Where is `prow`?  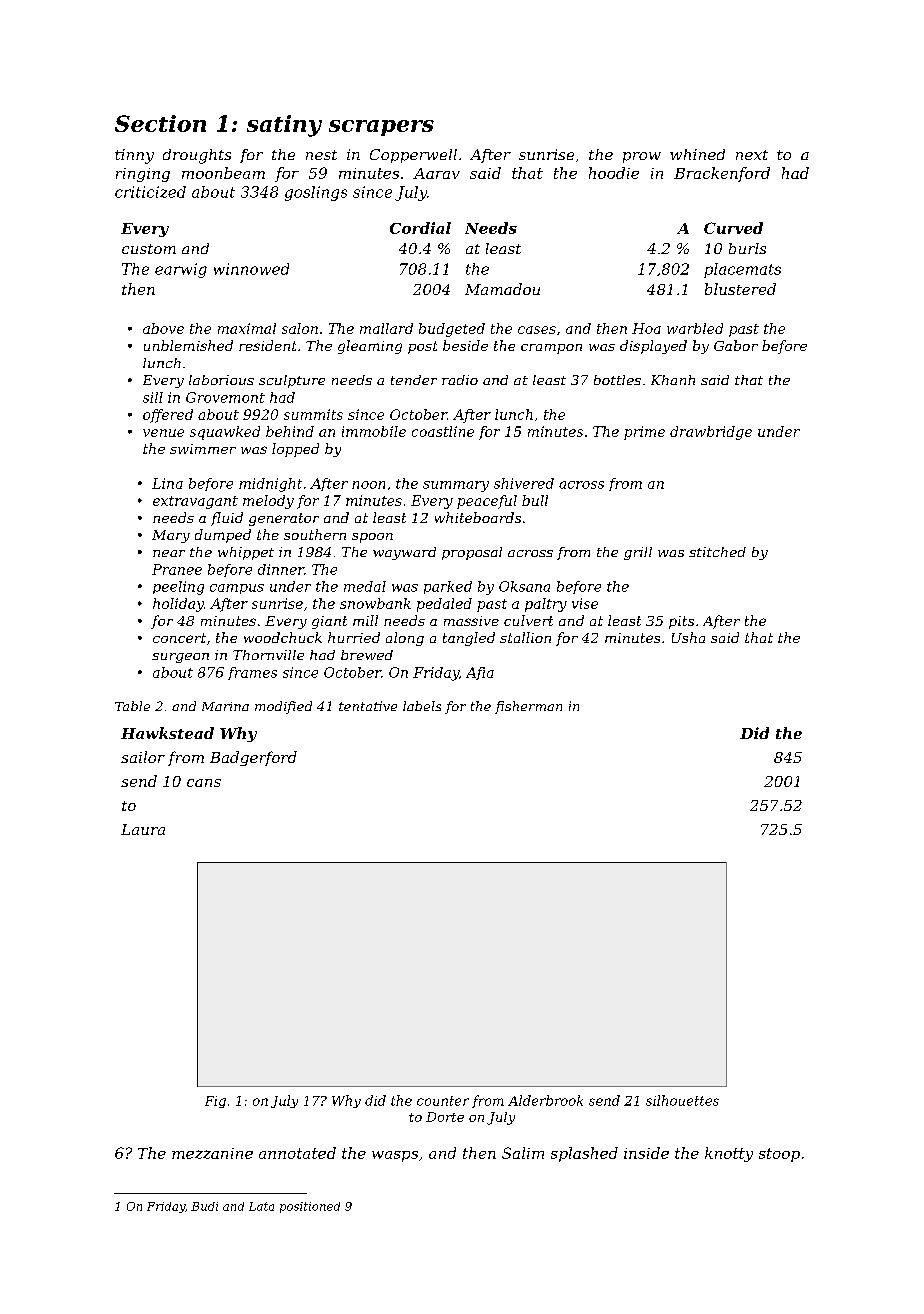 prow is located at coordinates (642, 157).
